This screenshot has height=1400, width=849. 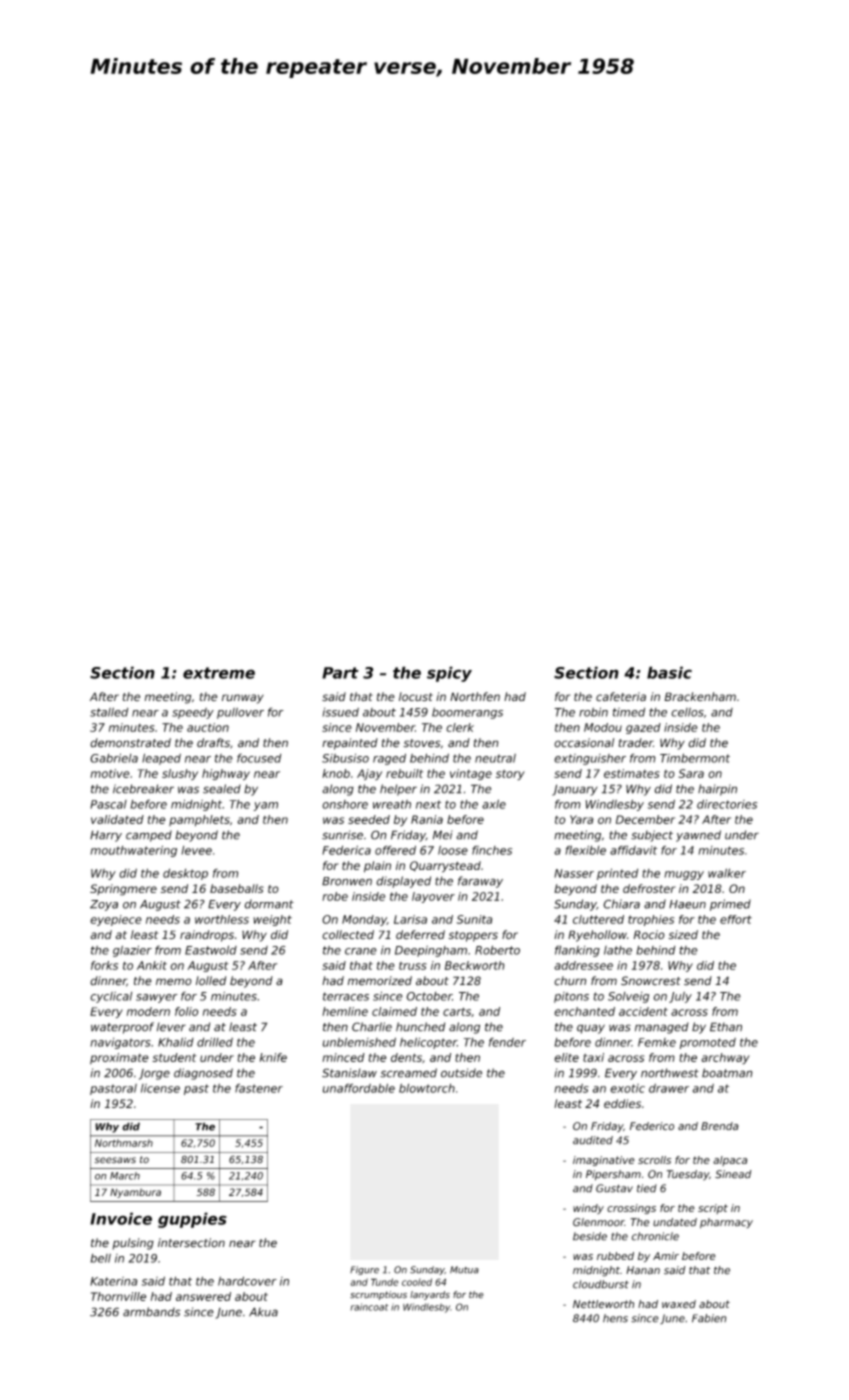 I want to click on answered, so click(x=203, y=1296).
